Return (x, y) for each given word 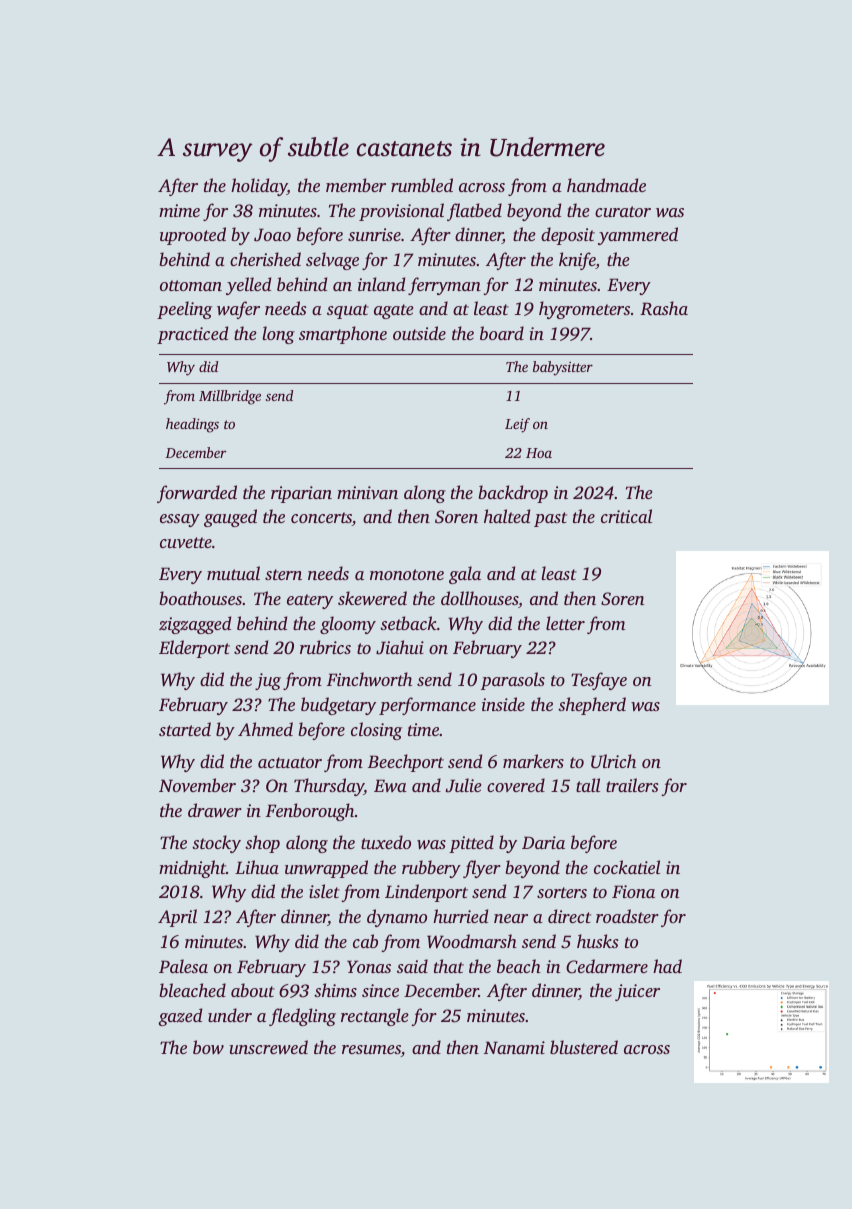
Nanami (514, 1047)
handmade (606, 185)
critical (626, 516)
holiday (259, 187)
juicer (637, 992)
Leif (517, 425)
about (253, 990)
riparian (301, 494)
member (356, 185)
